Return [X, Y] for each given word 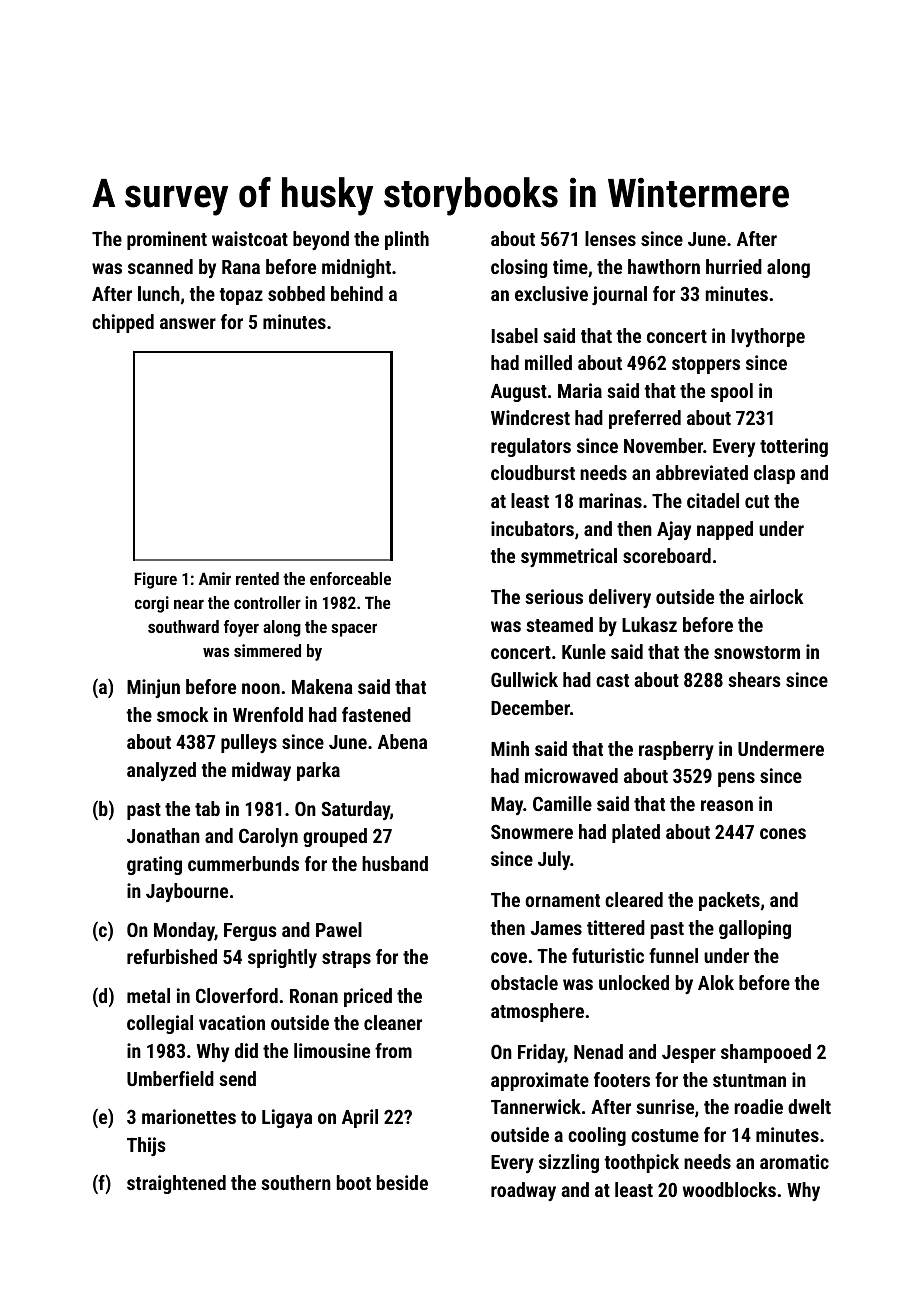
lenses [610, 238]
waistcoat [250, 238]
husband [395, 863]
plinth [407, 240]
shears [754, 679]
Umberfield [170, 1078]
